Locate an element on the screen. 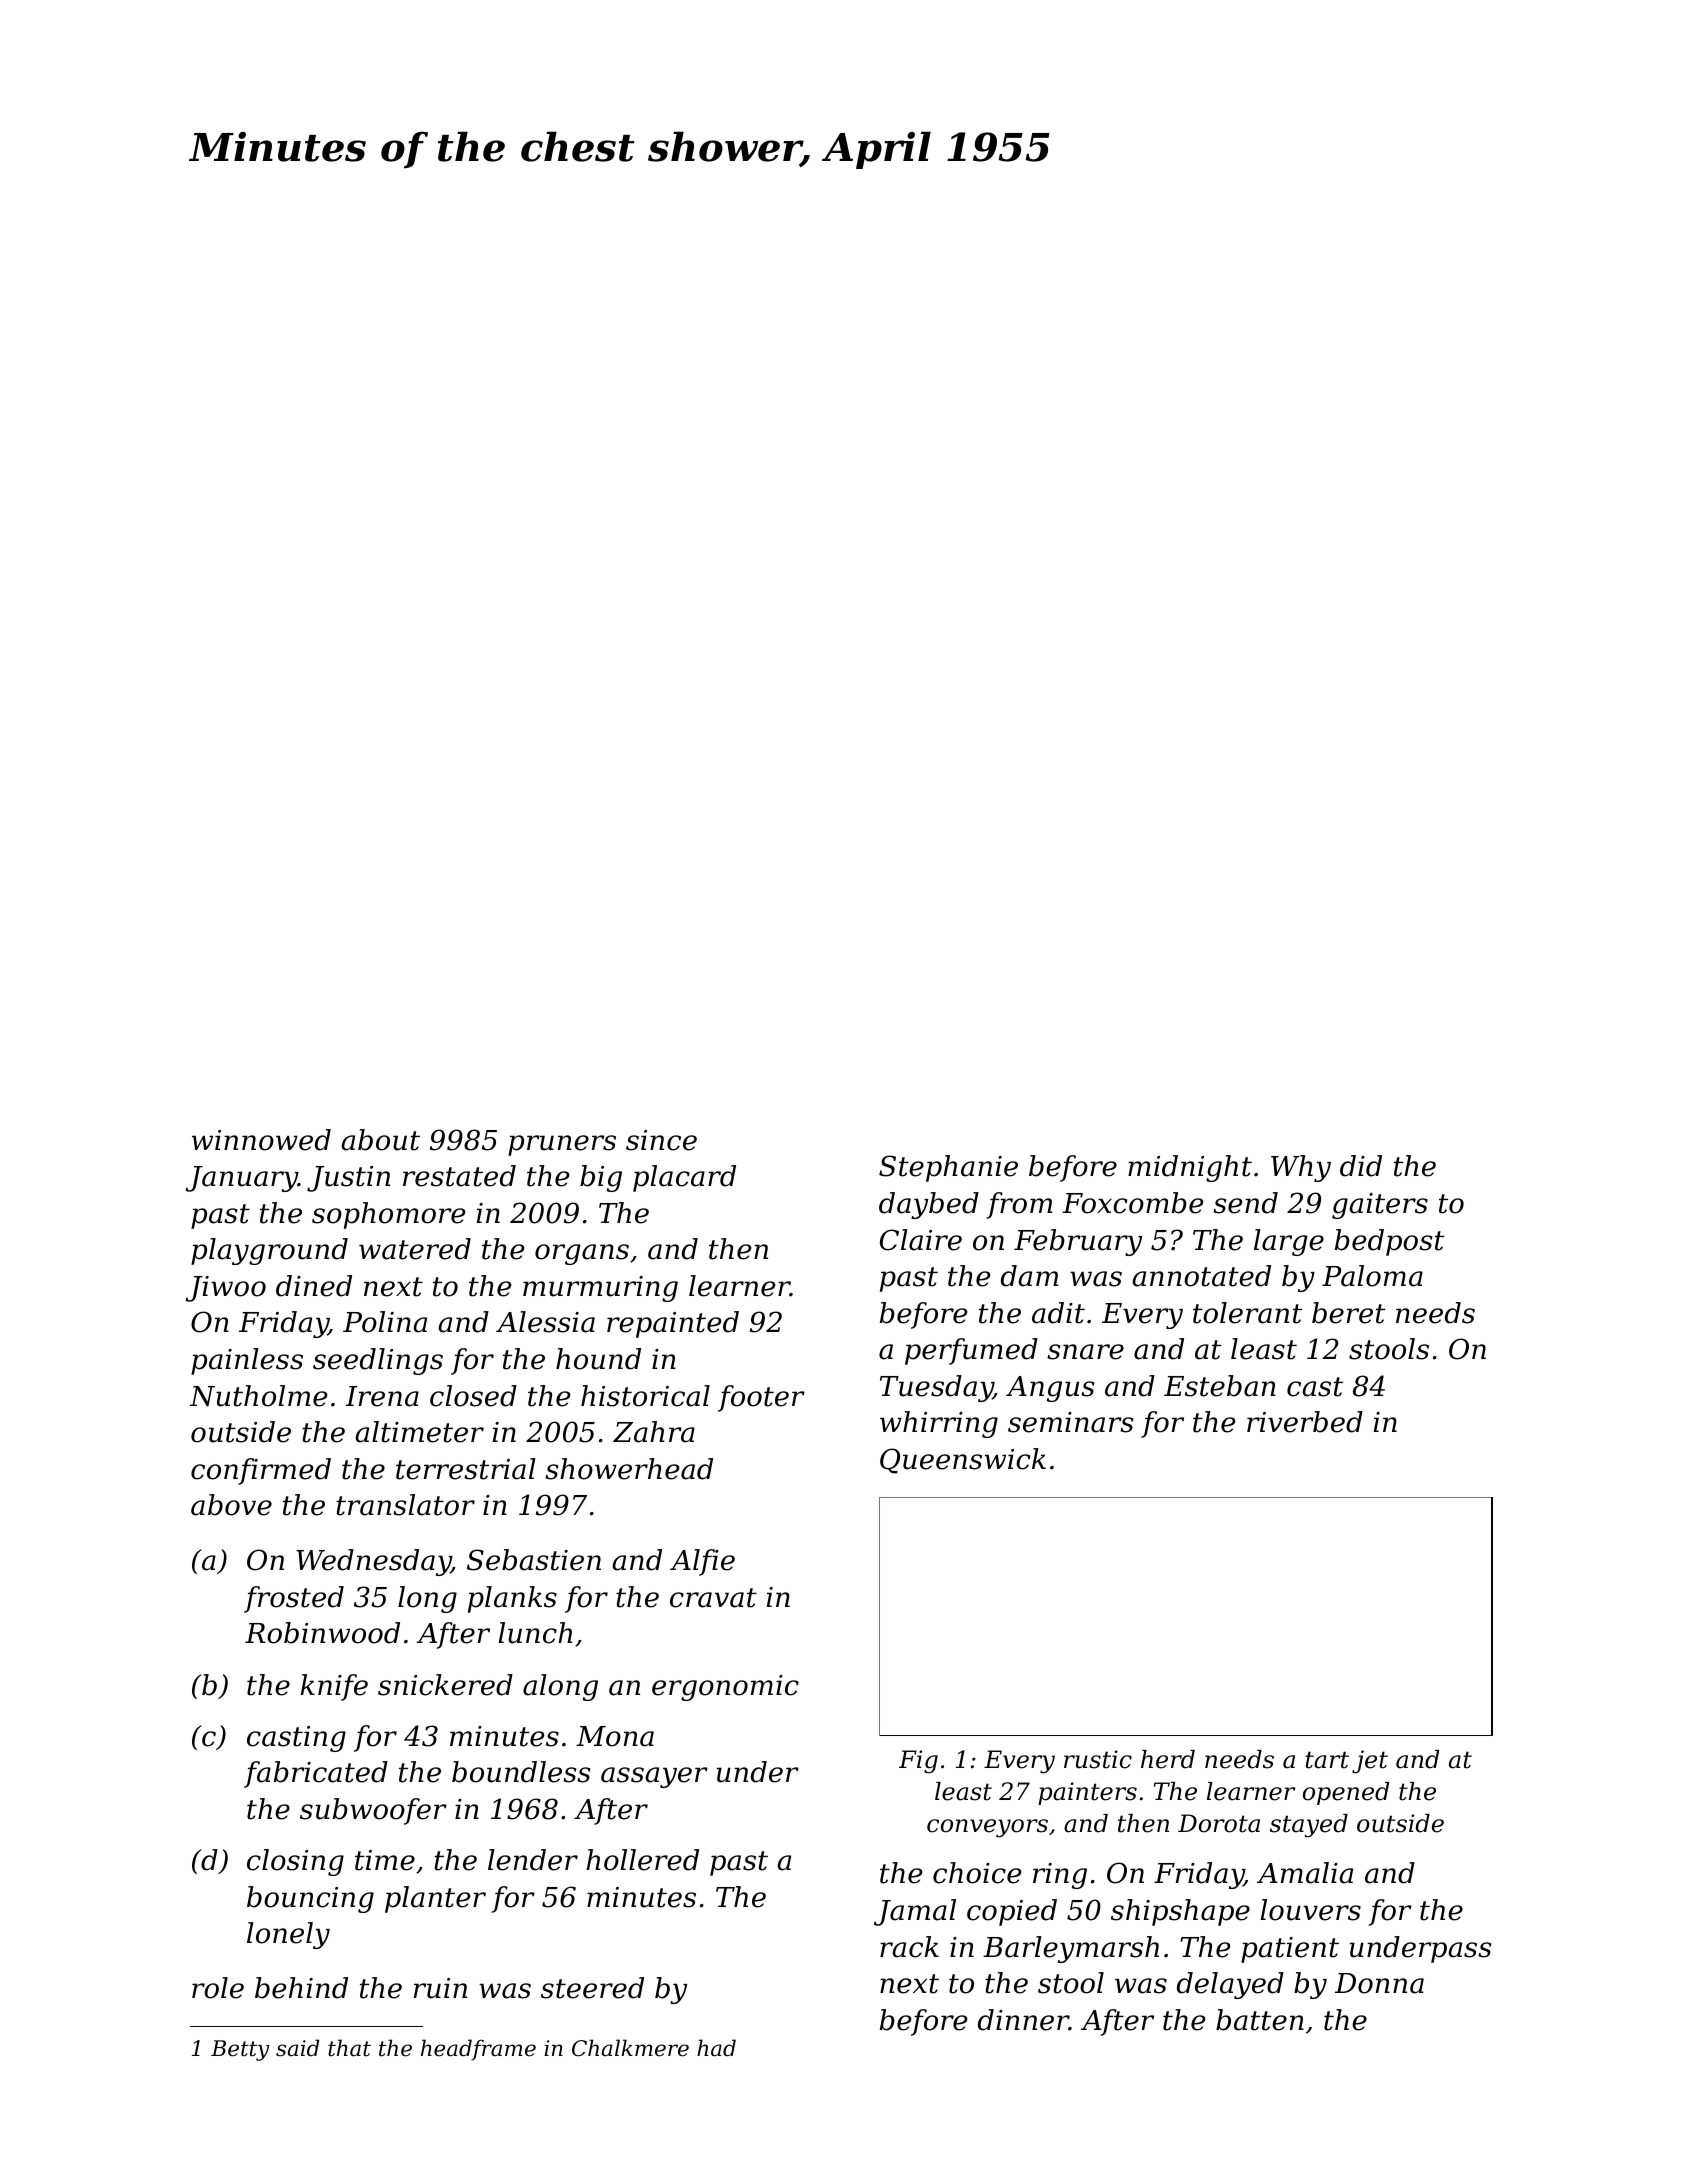  about is located at coordinates (380, 1140).
